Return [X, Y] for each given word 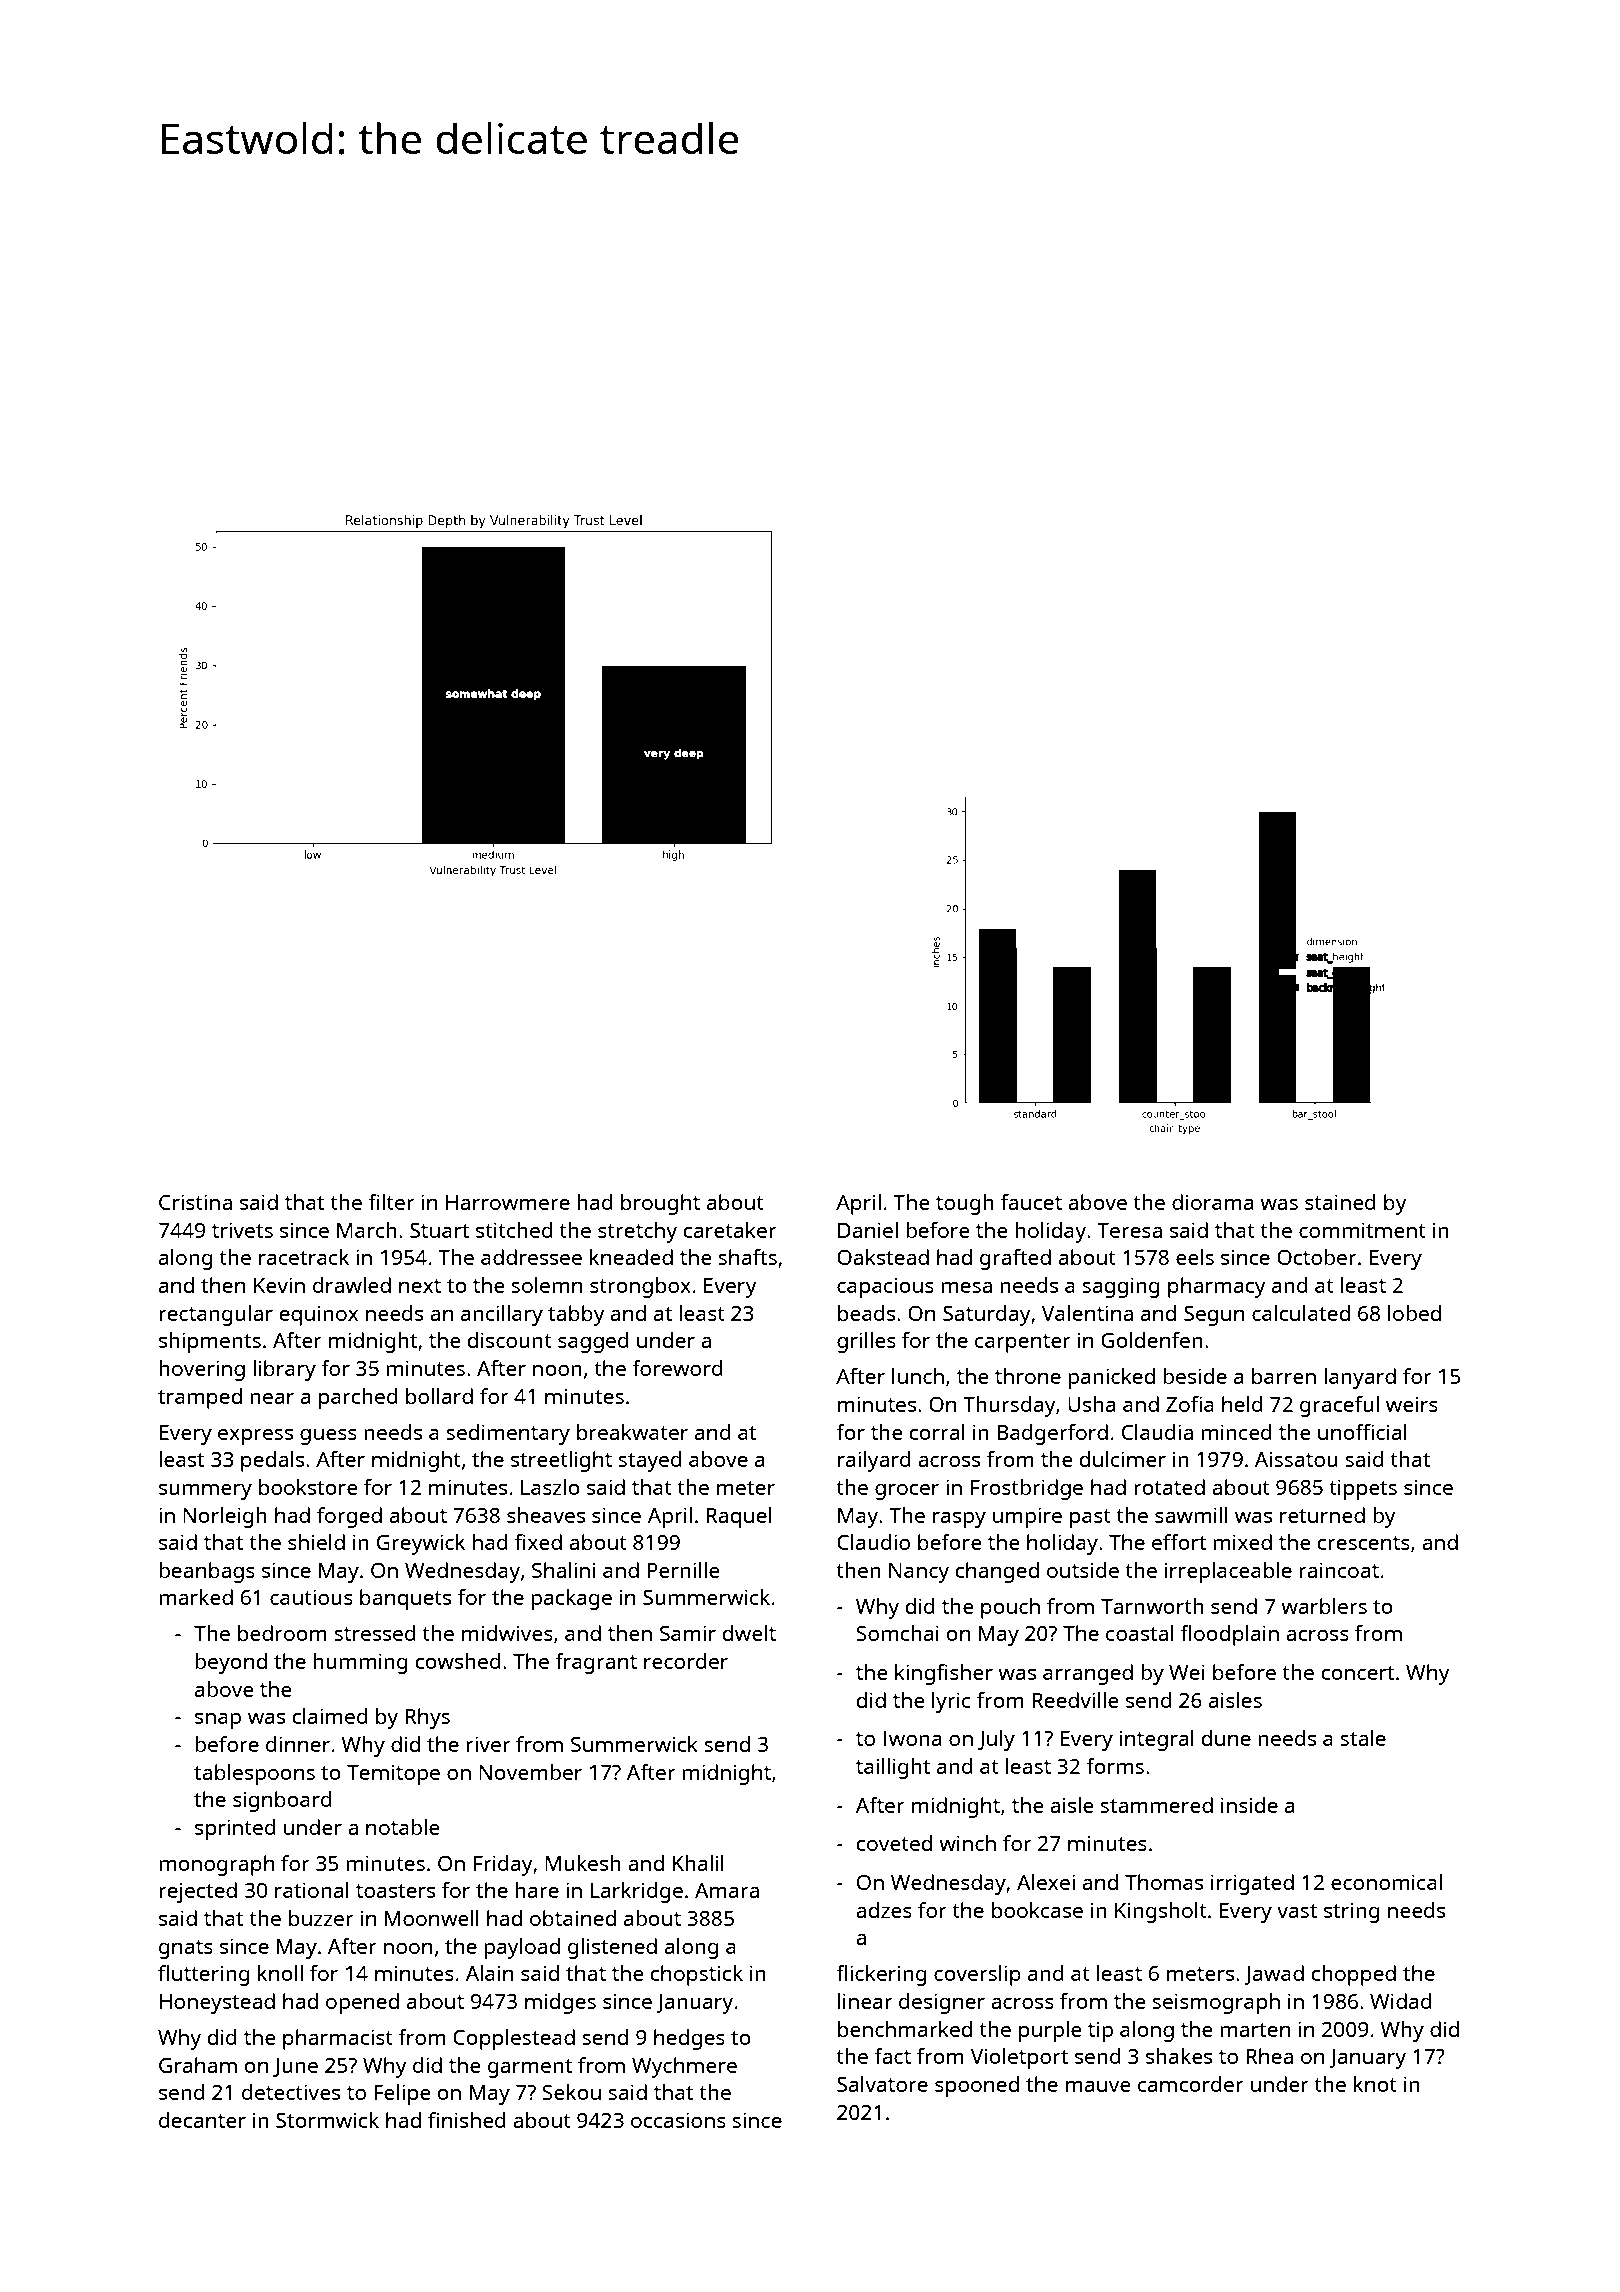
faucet [1031, 1202]
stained [1340, 1202]
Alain [489, 1973]
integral [1157, 1740]
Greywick [421, 1544]
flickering [881, 1975]
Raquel [739, 1517]
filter [391, 1202]
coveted [894, 1843]
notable [402, 1827]
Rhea [1269, 2056]
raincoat [1339, 1570]
